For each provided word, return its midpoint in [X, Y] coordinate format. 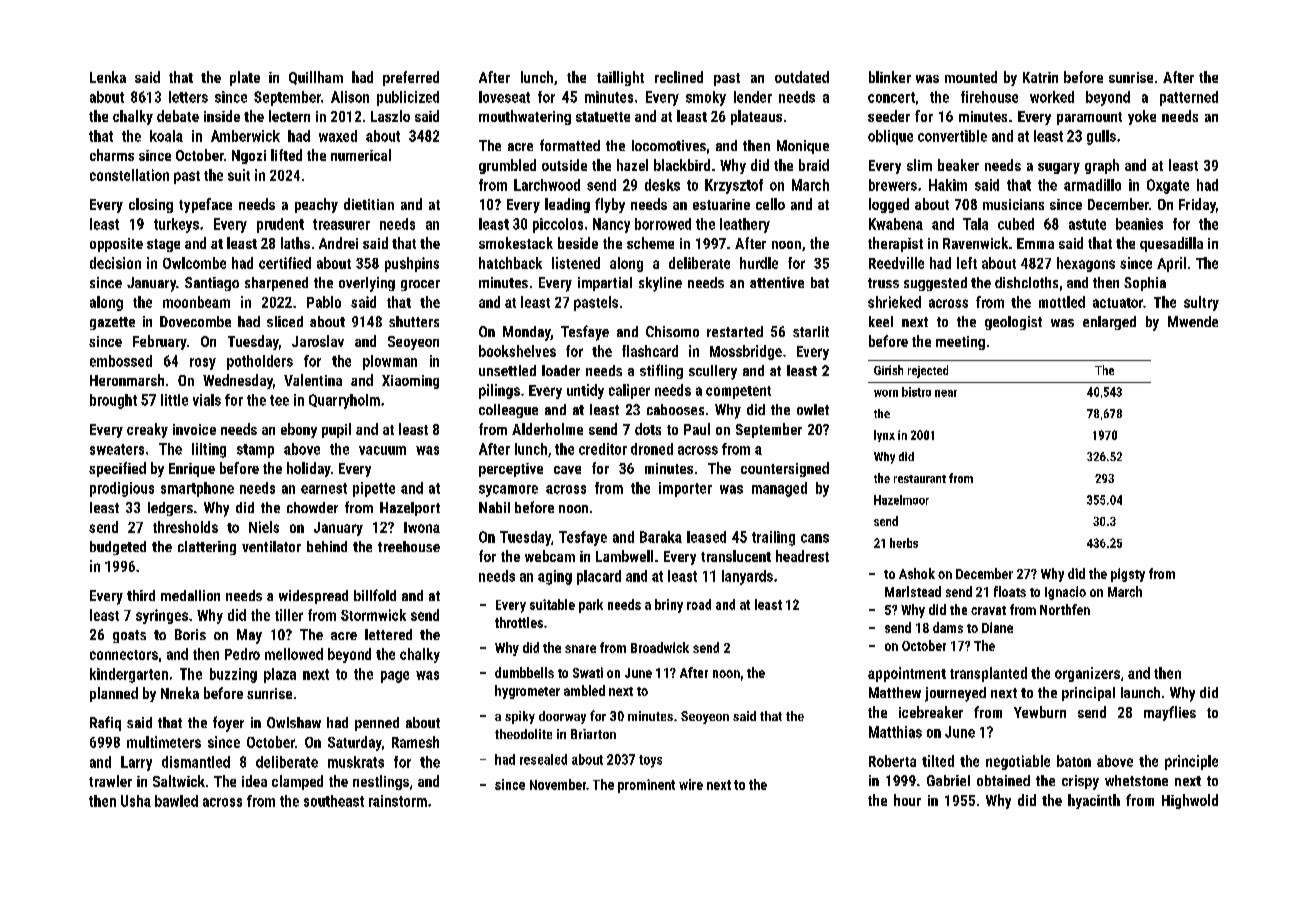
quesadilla [1171, 244]
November [558, 784]
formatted [570, 145]
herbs [904, 543]
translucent [736, 556]
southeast [334, 801]
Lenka [108, 77]
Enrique [192, 470]
